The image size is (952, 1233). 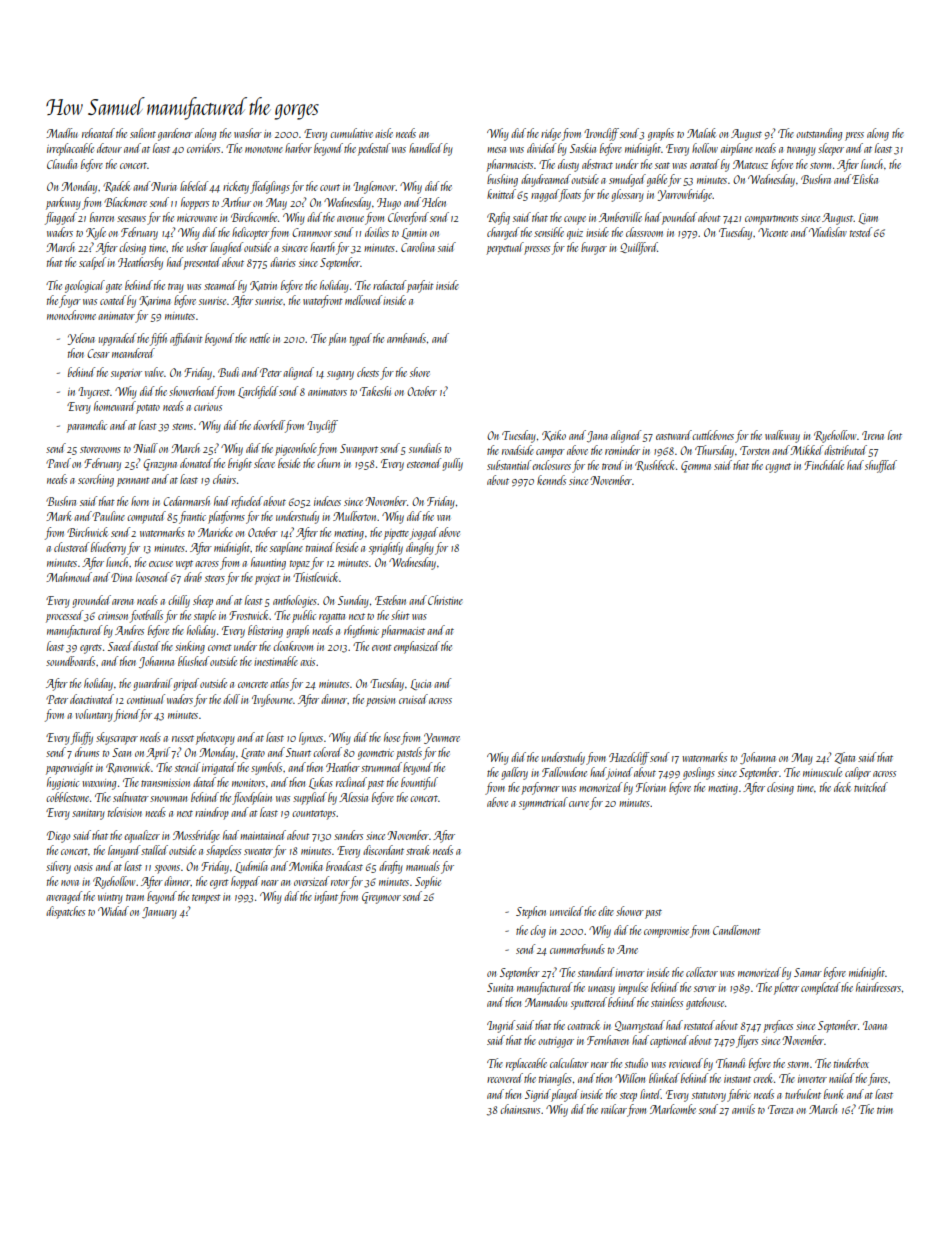 I want to click on trim, so click(x=885, y=1110).
